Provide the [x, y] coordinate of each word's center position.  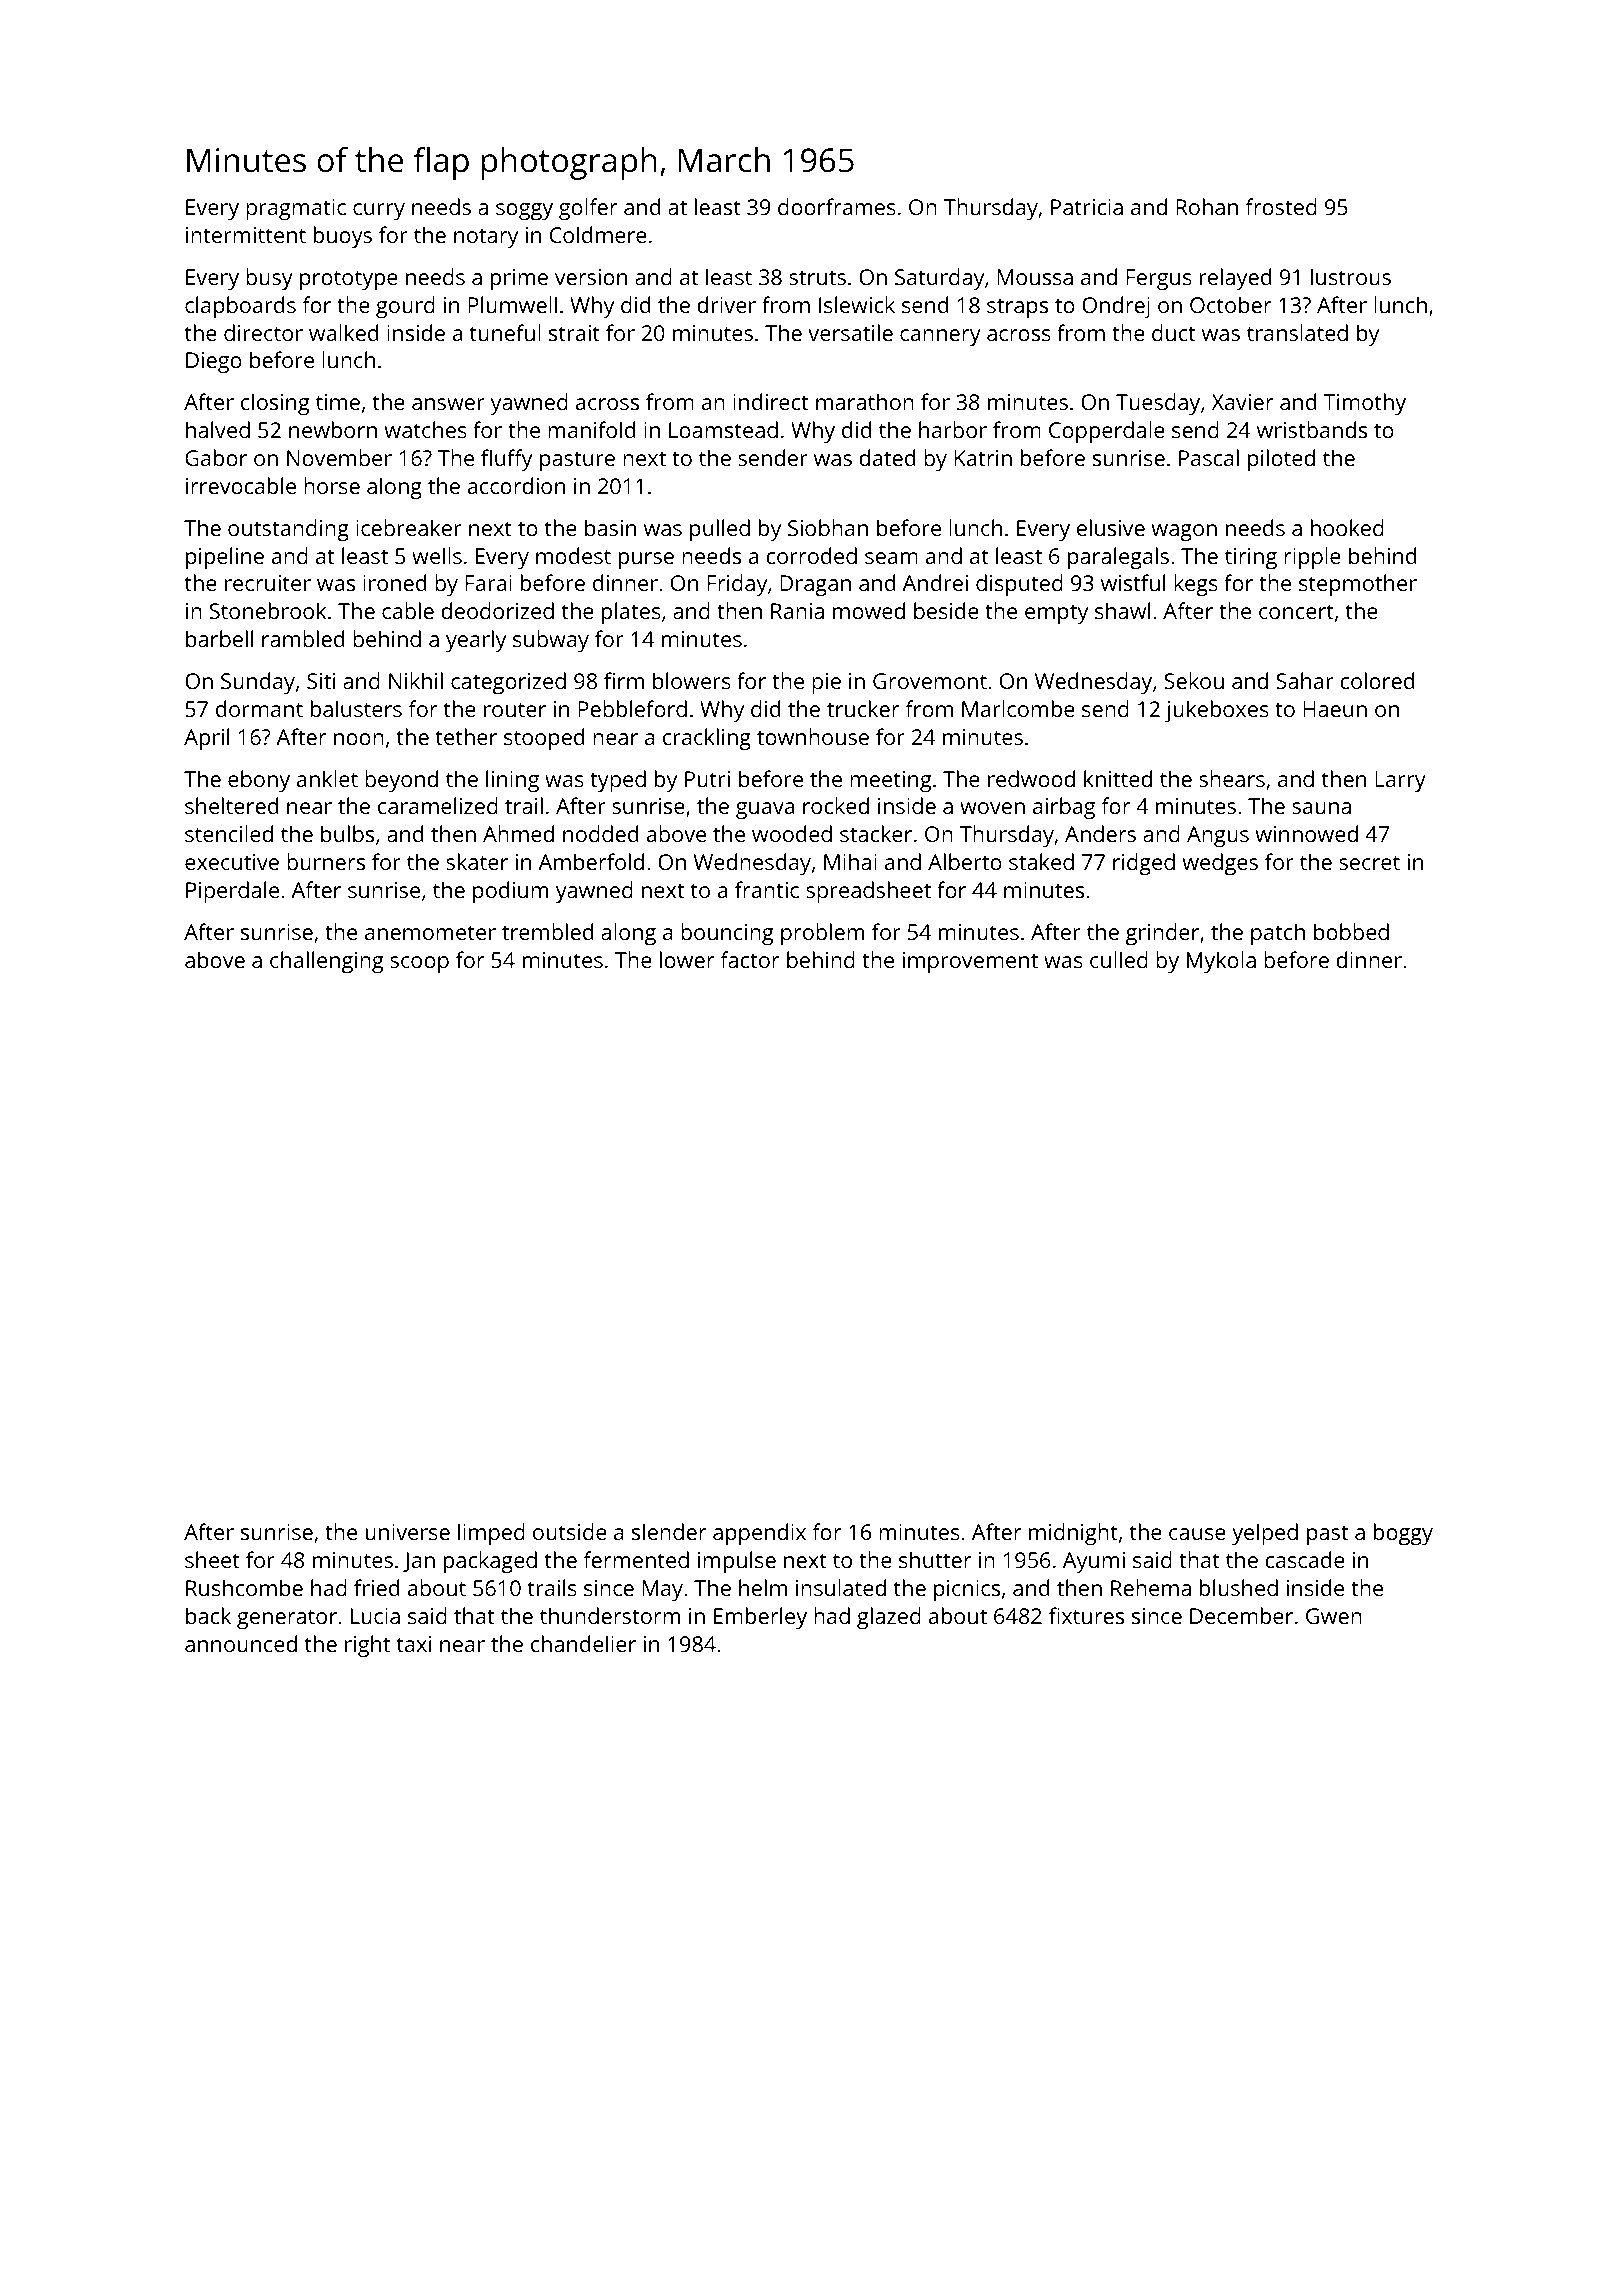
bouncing [727, 934]
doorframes [837, 206]
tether [466, 736]
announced [241, 1643]
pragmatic [296, 209]
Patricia [1087, 207]
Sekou [1194, 680]
